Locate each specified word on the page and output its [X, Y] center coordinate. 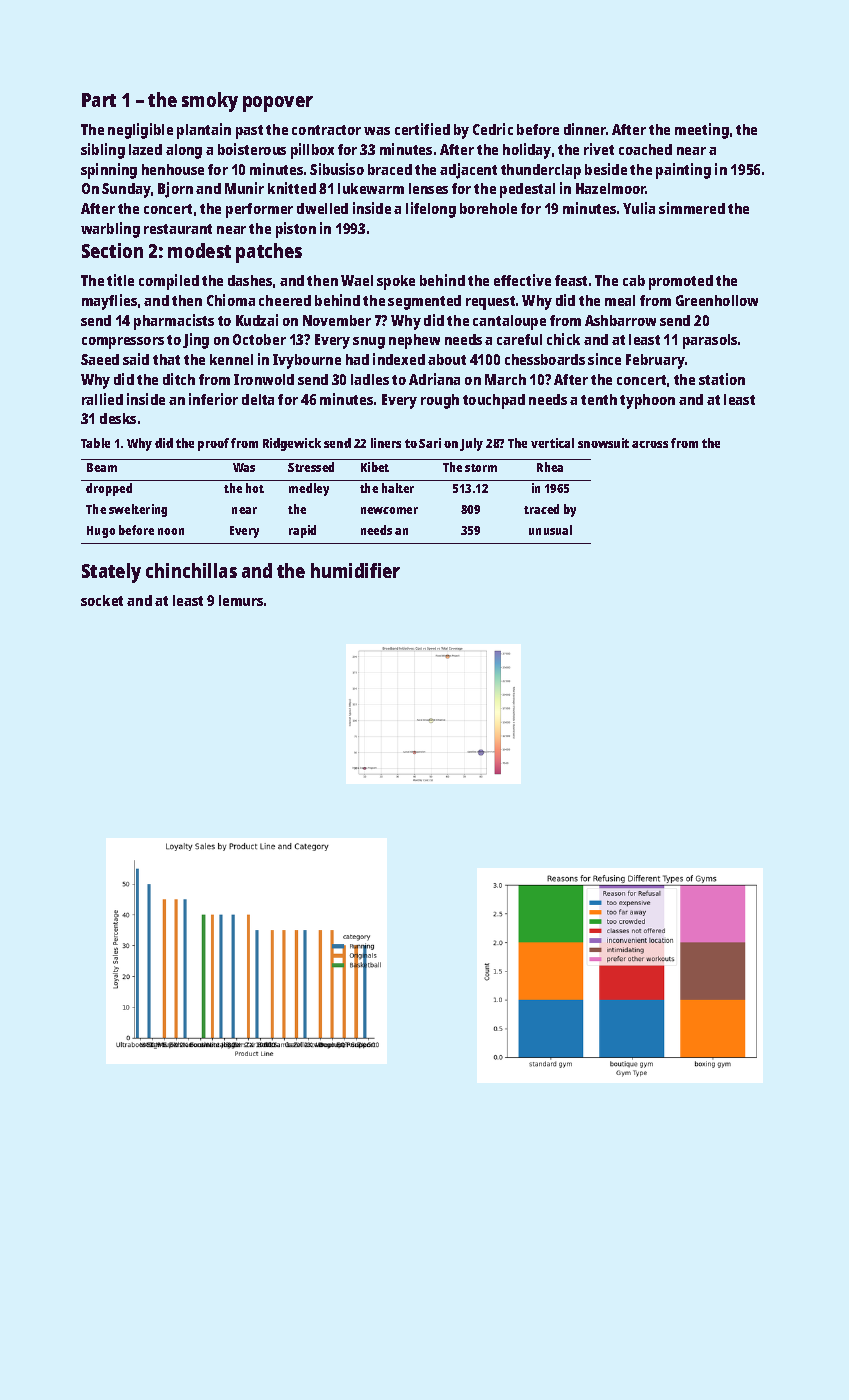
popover [278, 104]
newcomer [389, 510]
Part [99, 100]
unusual [550, 530]
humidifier [355, 570]
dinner [585, 129]
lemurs [241, 600]
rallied [102, 399]
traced [541, 509]
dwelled [322, 208]
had [357, 359]
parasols [710, 341]
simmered [692, 208]
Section [112, 250]
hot [255, 488]
